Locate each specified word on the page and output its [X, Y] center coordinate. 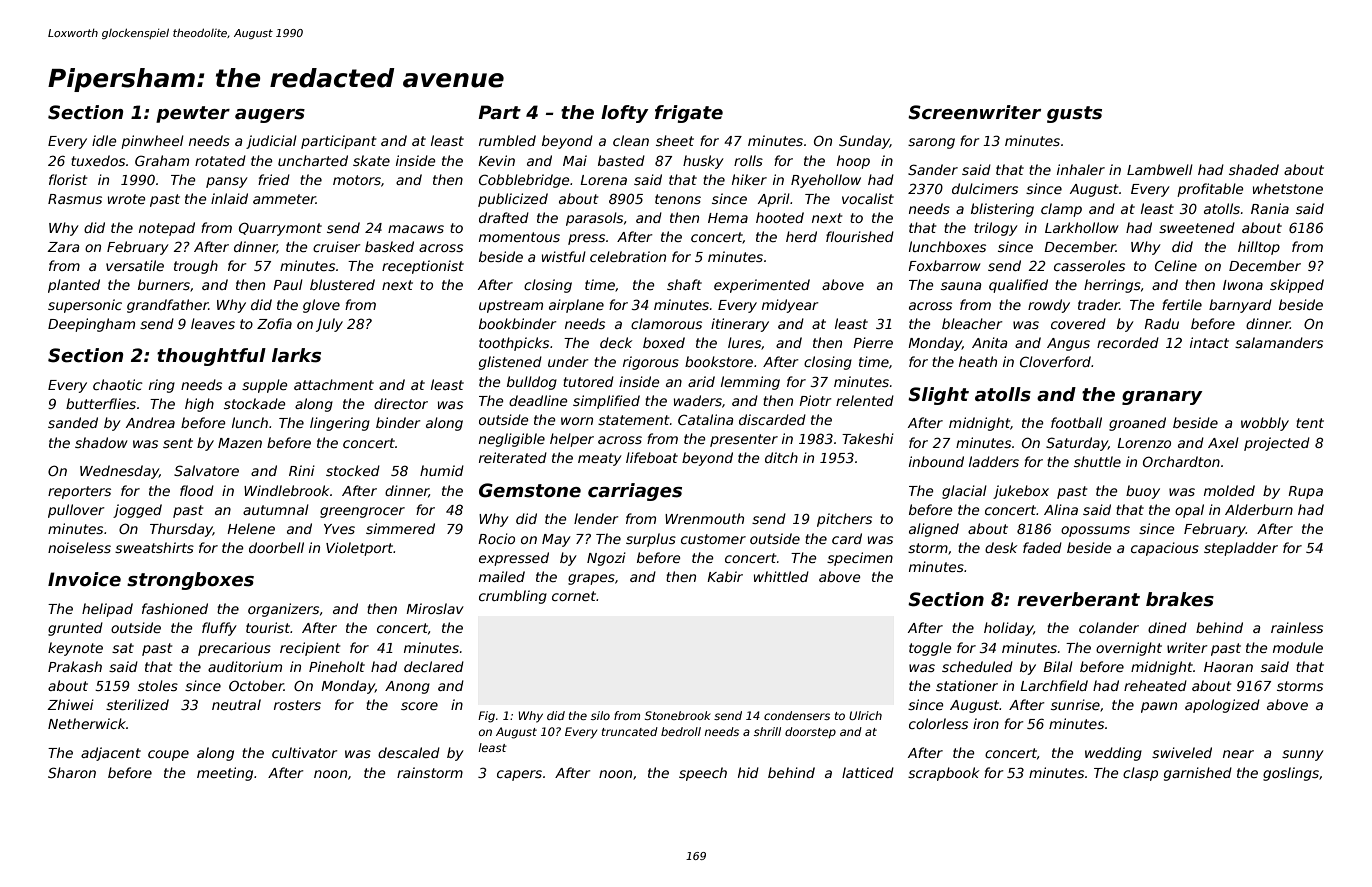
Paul [288, 284]
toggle [930, 649]
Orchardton [1181, 461]
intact [1209, 342]
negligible [512, 440]
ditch [781, 457]
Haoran [1228, 667]
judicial [271, 142]
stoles [158, 685]
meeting [225, 774]
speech [703, 774]
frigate [689, 114]
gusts [1074, 114]
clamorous [666, 323]
